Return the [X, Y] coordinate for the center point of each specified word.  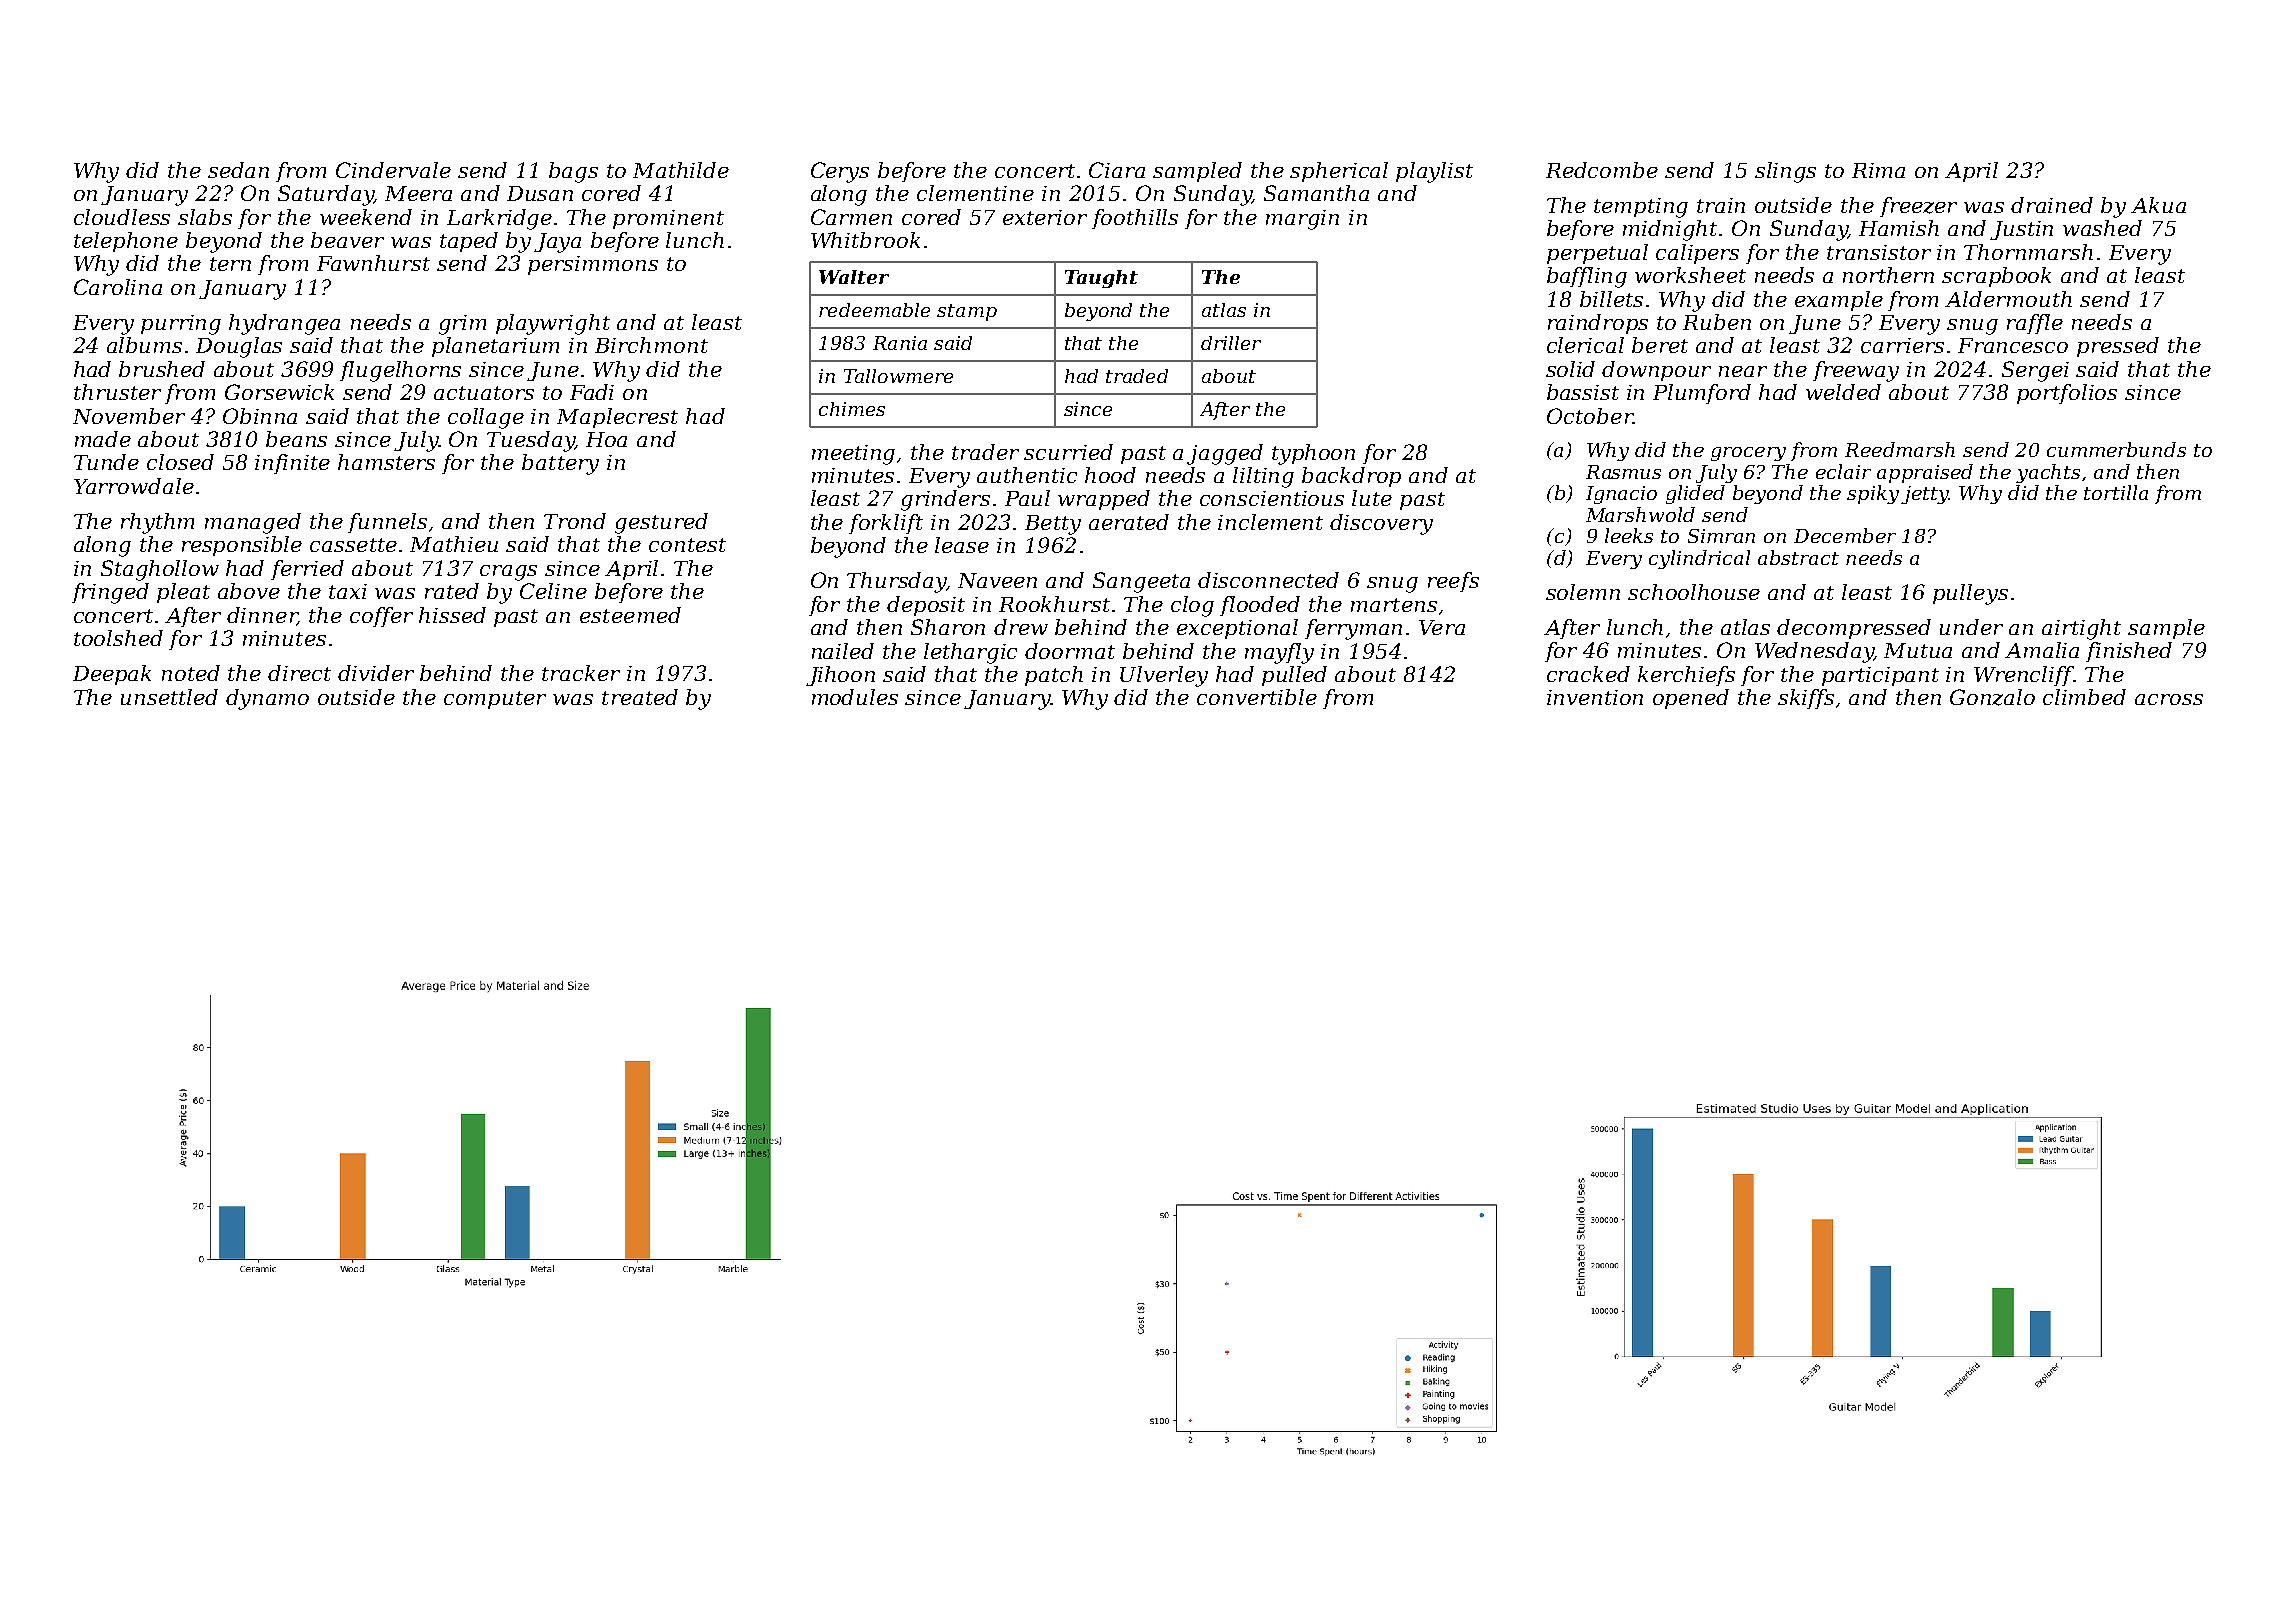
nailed [843, 651]
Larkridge [499, 219]
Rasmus [1623, 472]
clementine [975, 193]
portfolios [2067, 394]
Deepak [112, 675]
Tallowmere [898, 376]
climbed [2084, 697]
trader [985, 452]
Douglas [239, 347]
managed [253, 523]
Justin [2021, 230]
